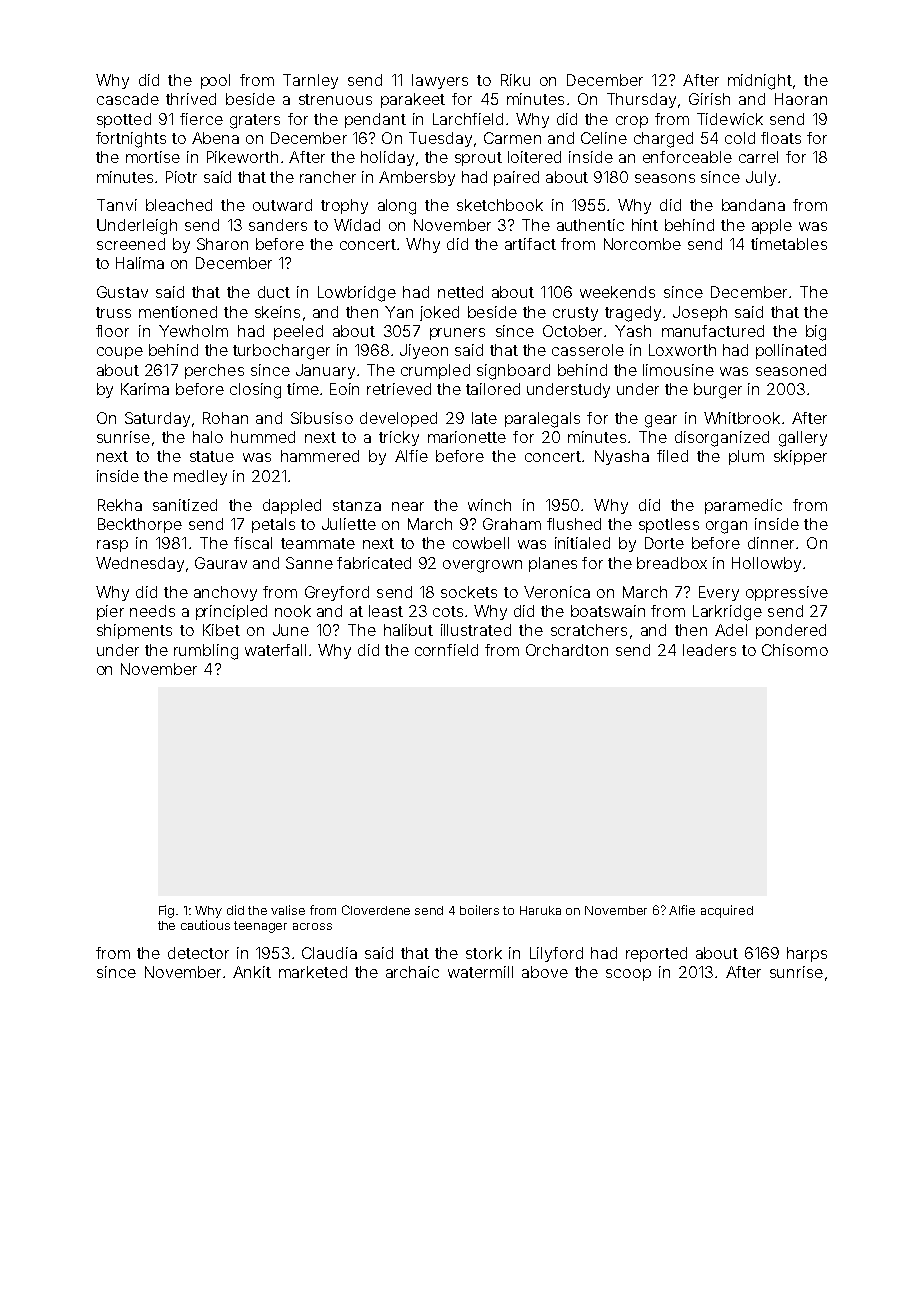 The width and height of the screenshot is (924, 1314). I want to click on scratchers, so click(589, 630).
